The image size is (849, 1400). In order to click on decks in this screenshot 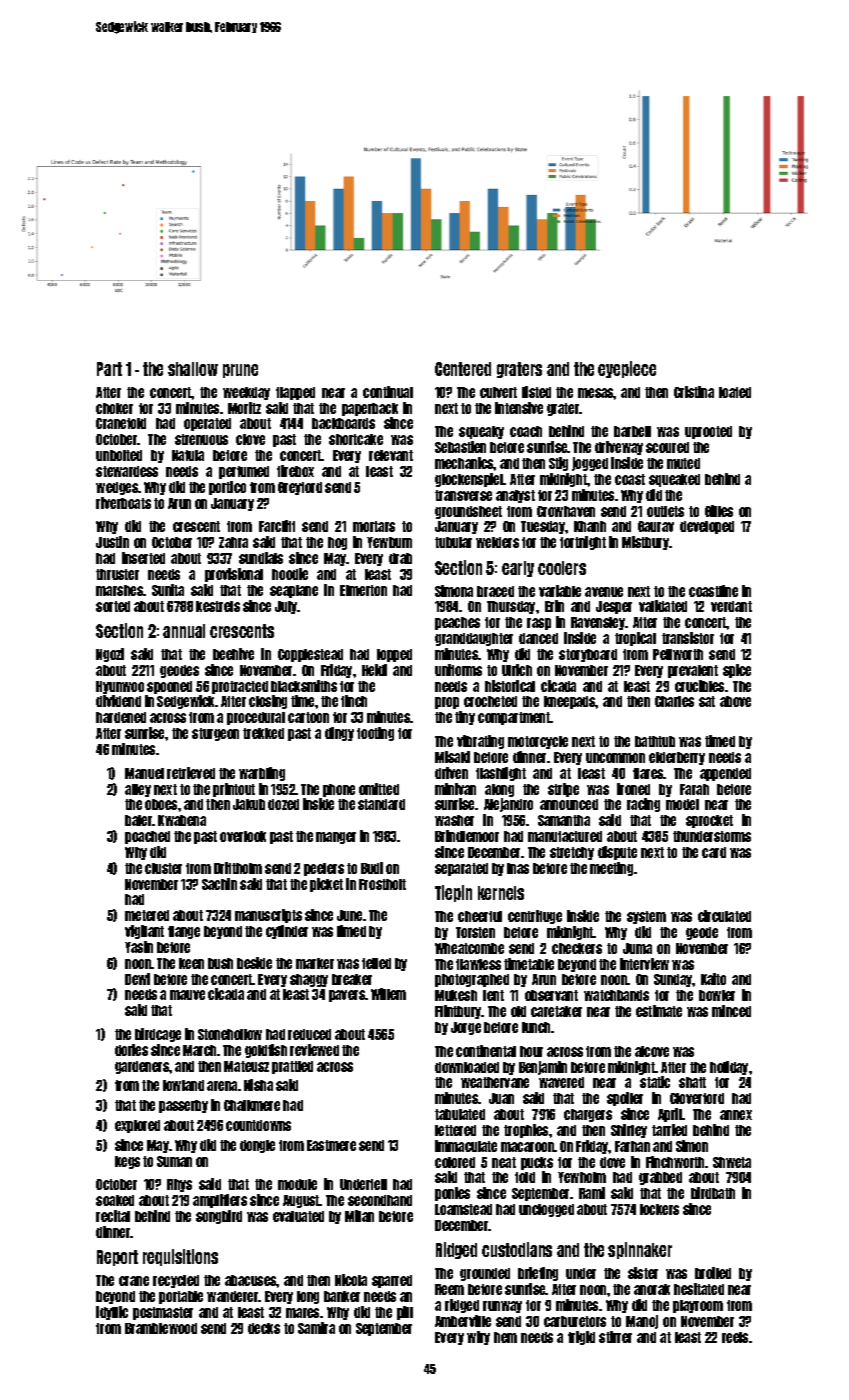, I will do `click(264, 1328)`.
